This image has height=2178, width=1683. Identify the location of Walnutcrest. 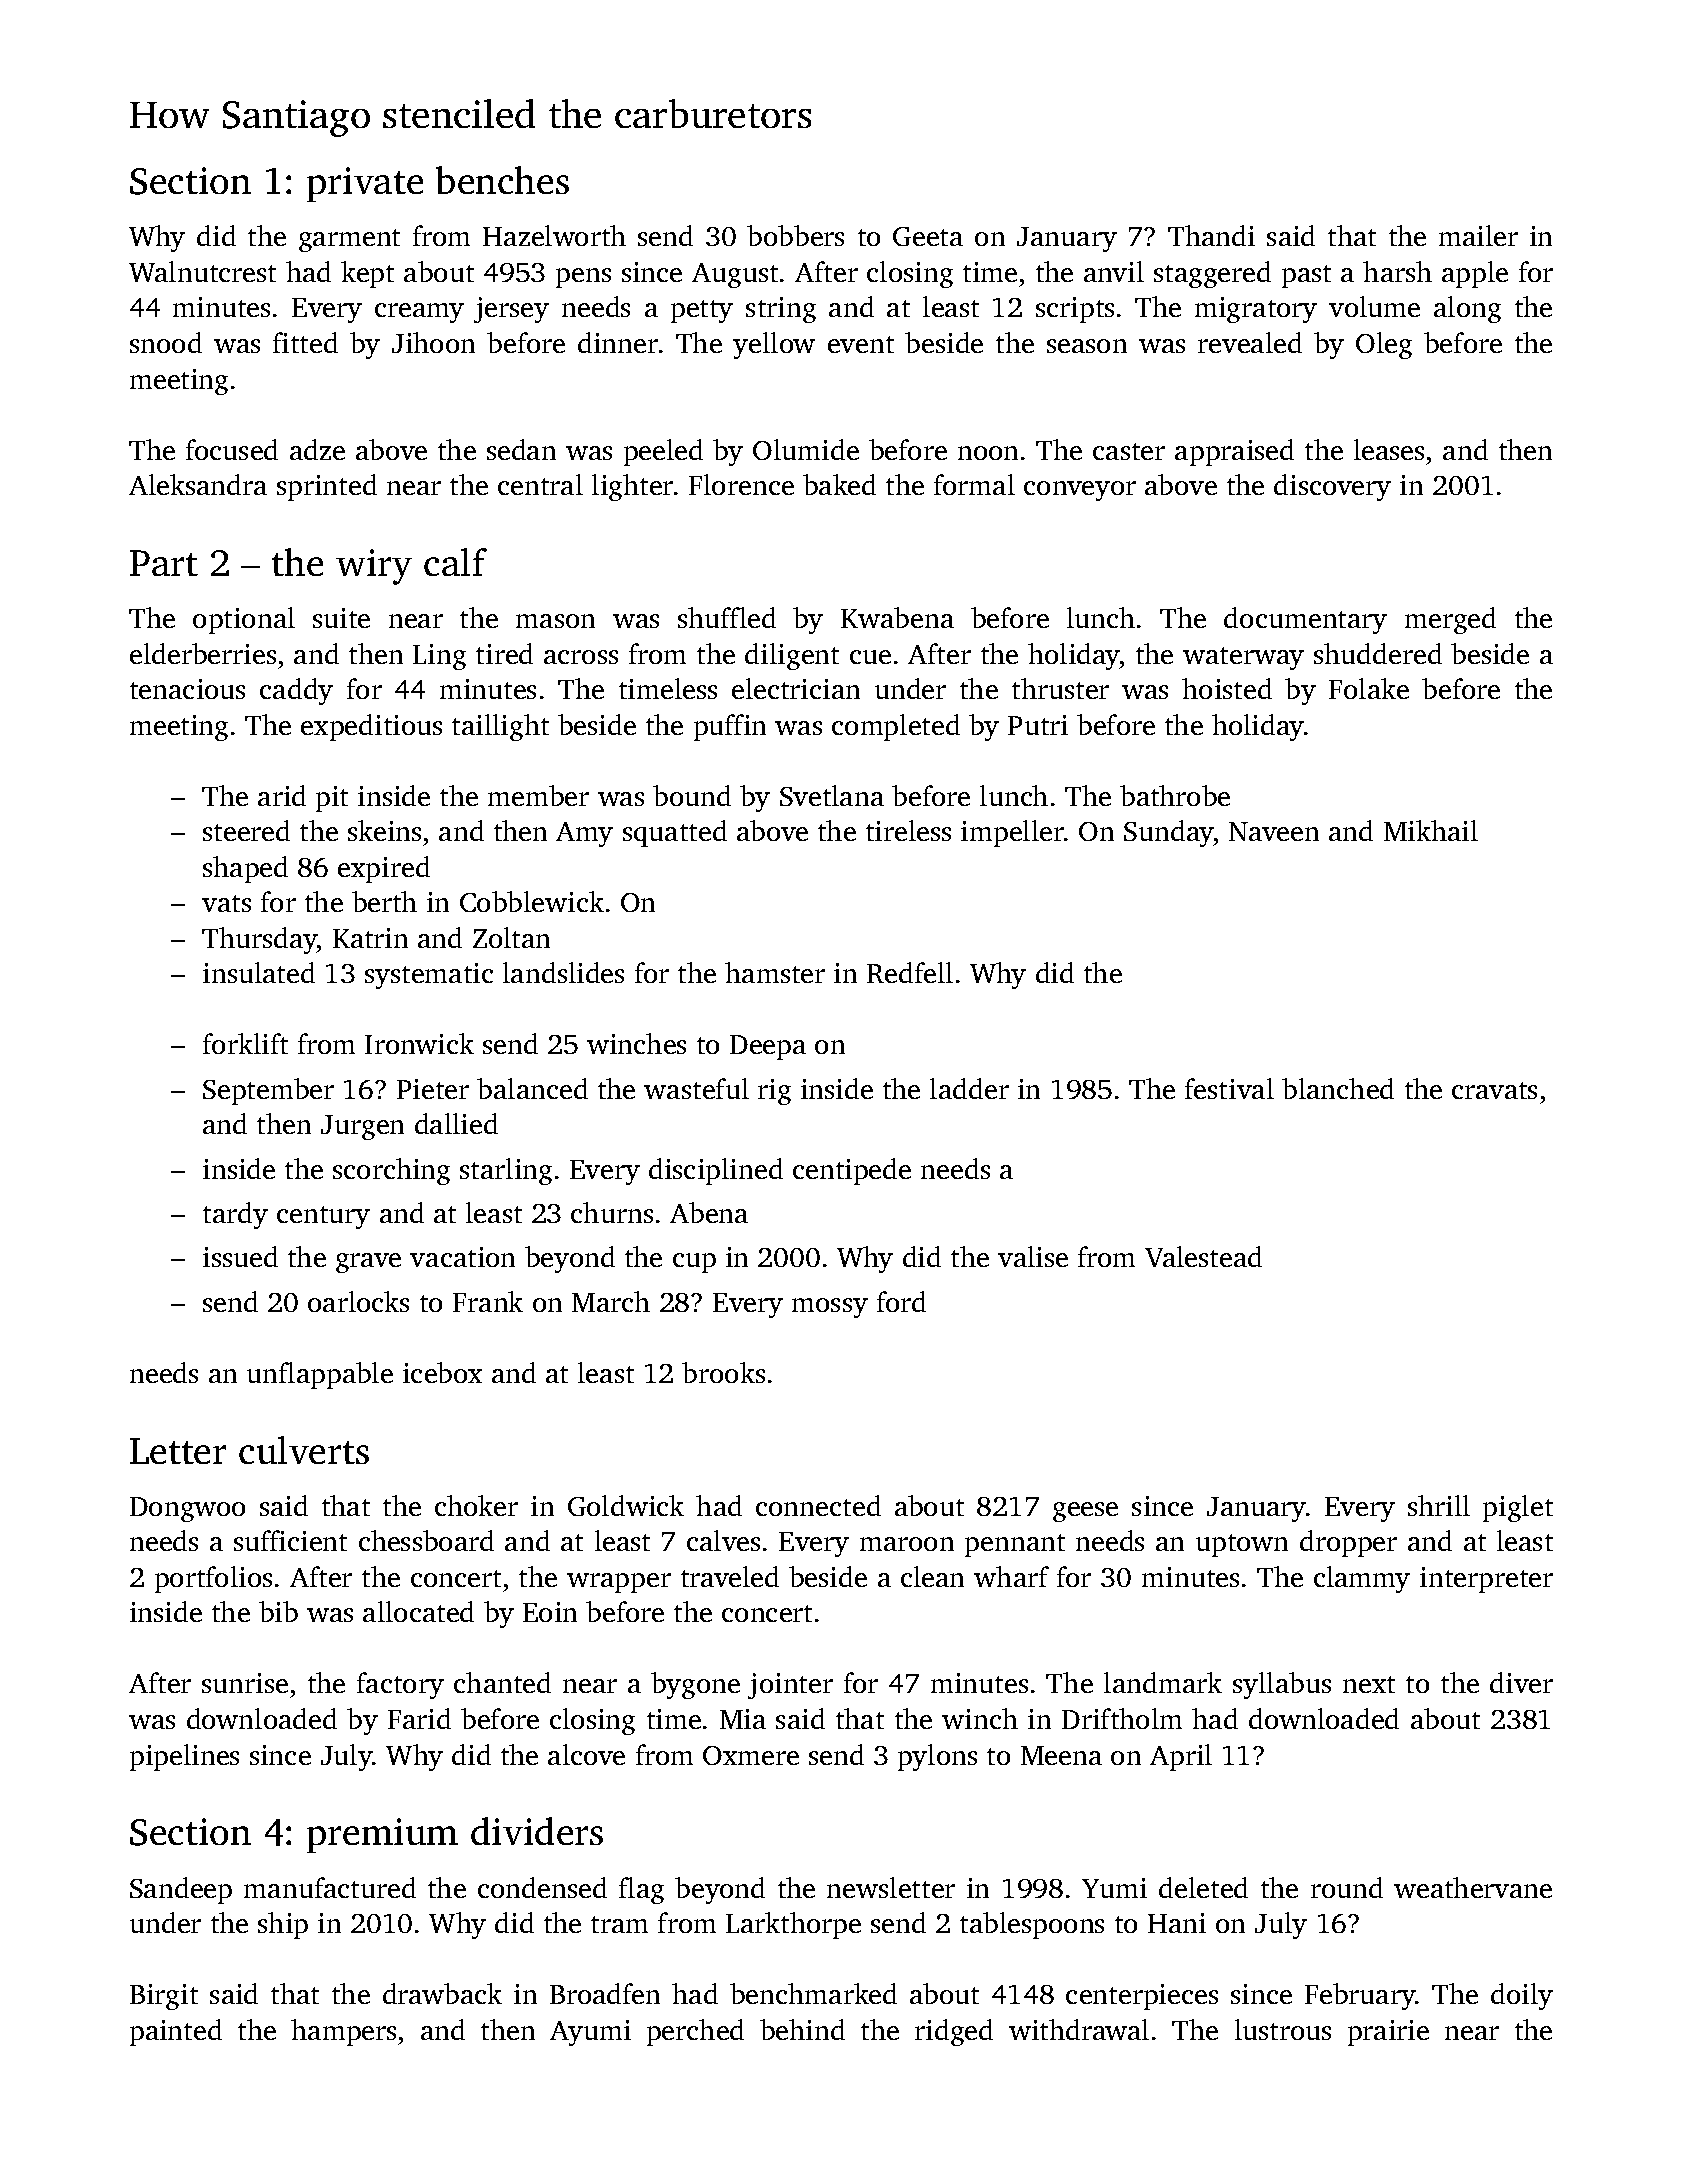
(202, 271).
